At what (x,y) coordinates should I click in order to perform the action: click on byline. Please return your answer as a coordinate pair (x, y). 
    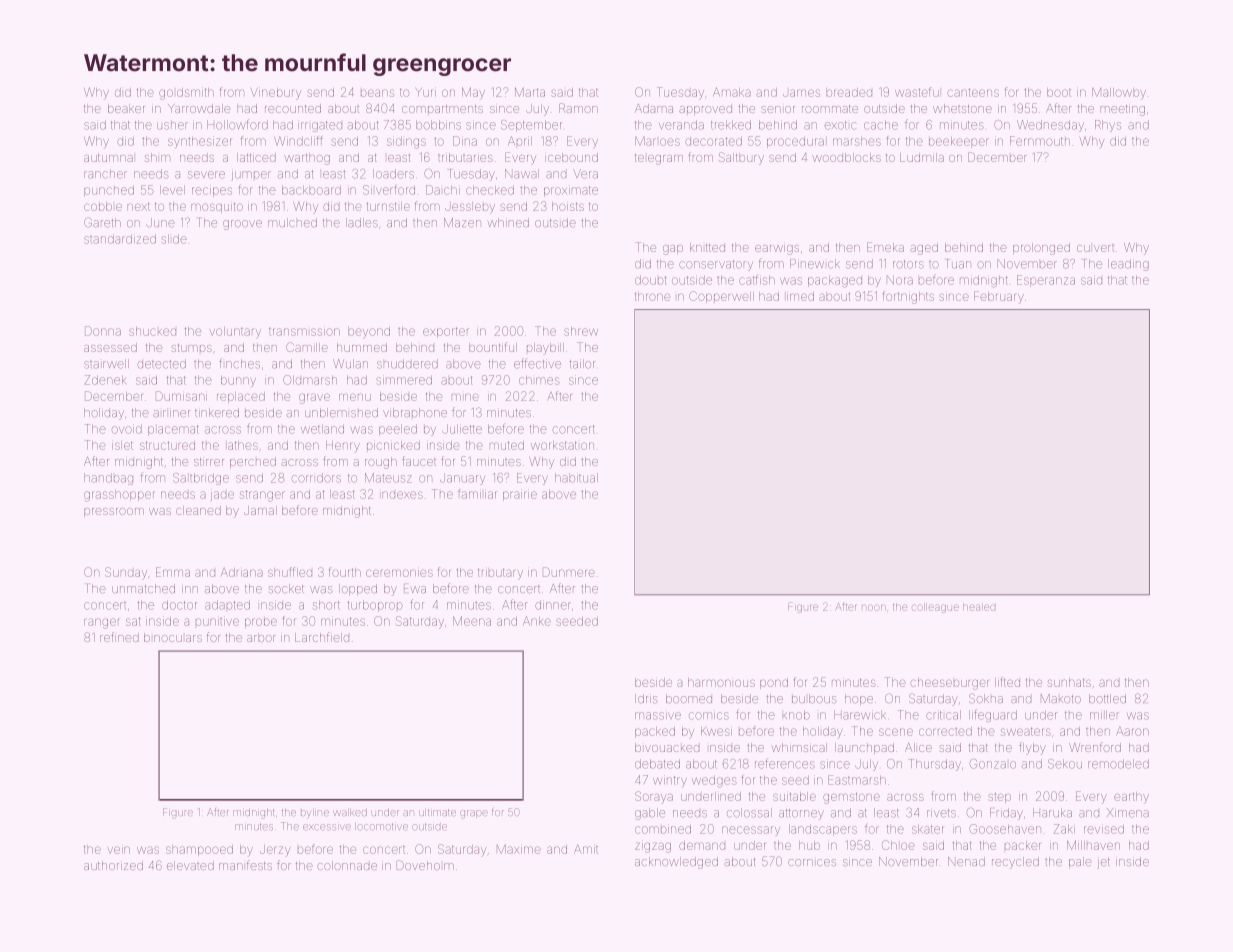
    Looking at the image, I should click on (315, 814).
